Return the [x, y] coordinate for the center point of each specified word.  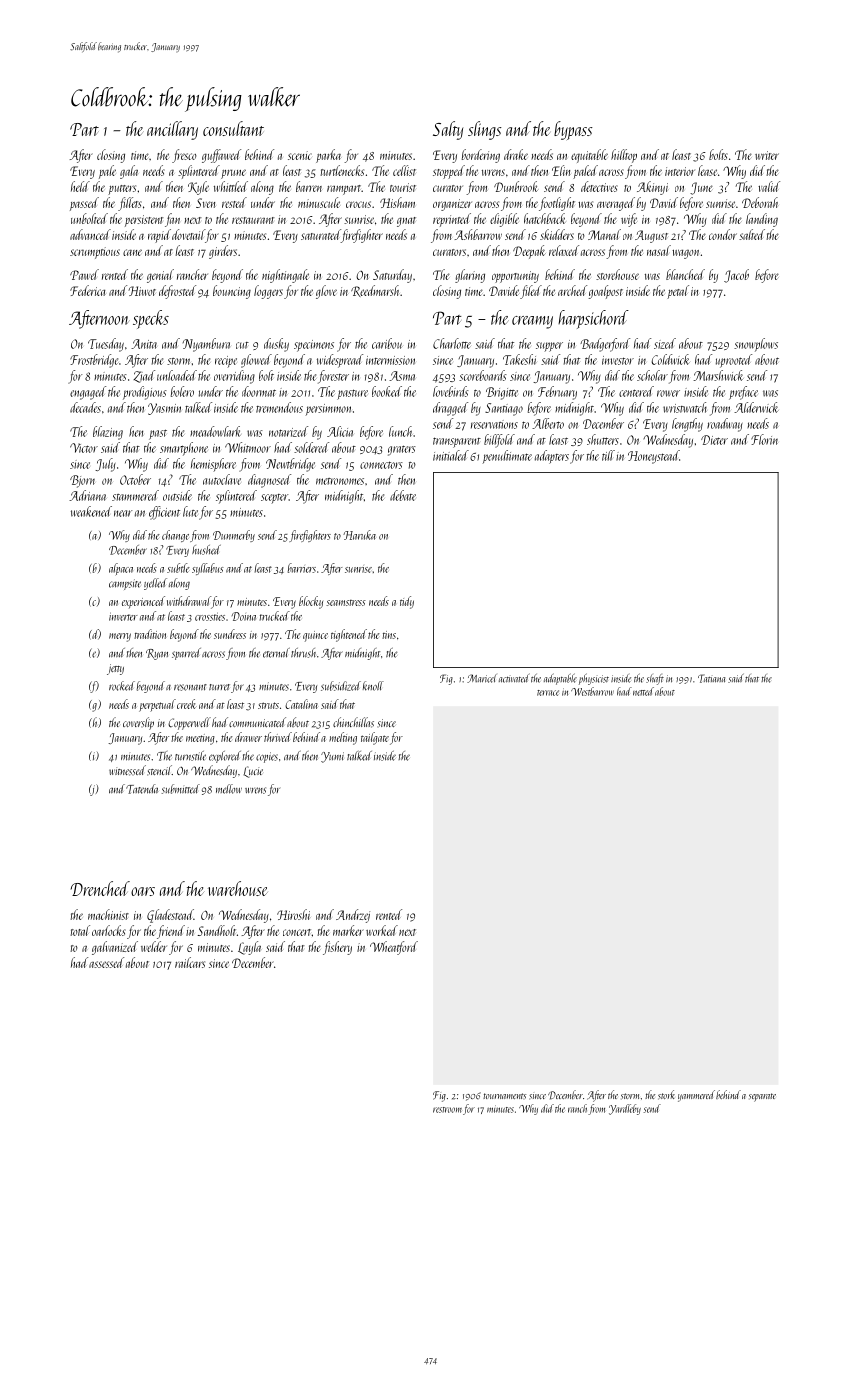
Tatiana [711, 678]
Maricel [482, 678]
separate [762, 1097]
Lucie [253, 772]
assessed [106, 962]
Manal [604, 234]
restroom [447, 1110]
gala [129, 172]
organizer [452, 205]
